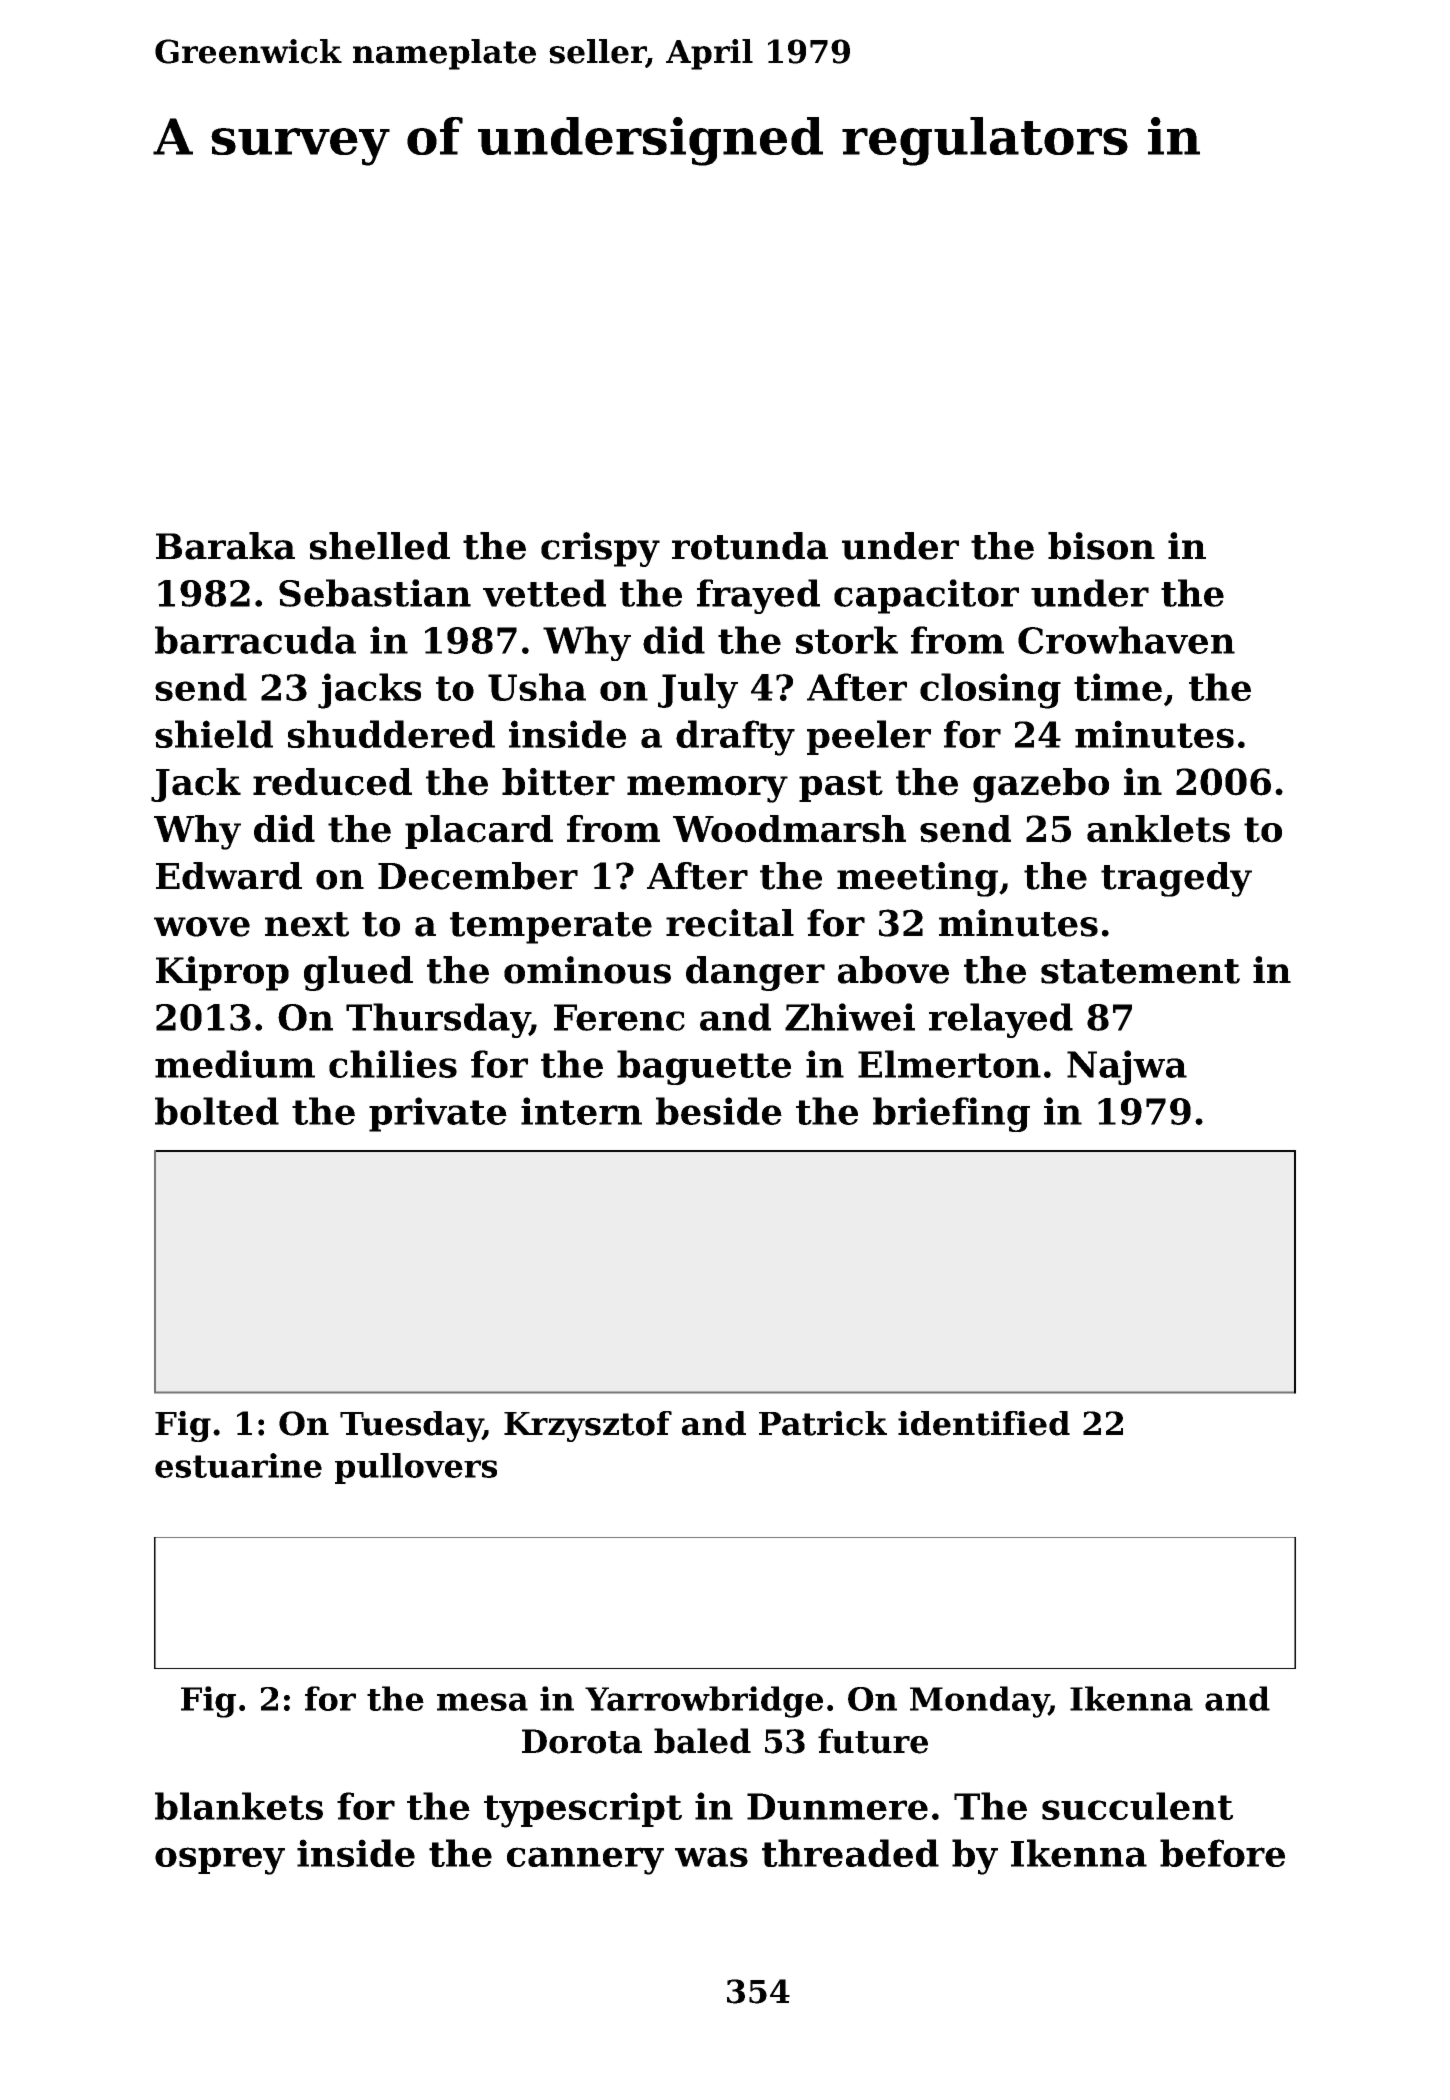  I want to click on blankets, so click(239, 1806).
